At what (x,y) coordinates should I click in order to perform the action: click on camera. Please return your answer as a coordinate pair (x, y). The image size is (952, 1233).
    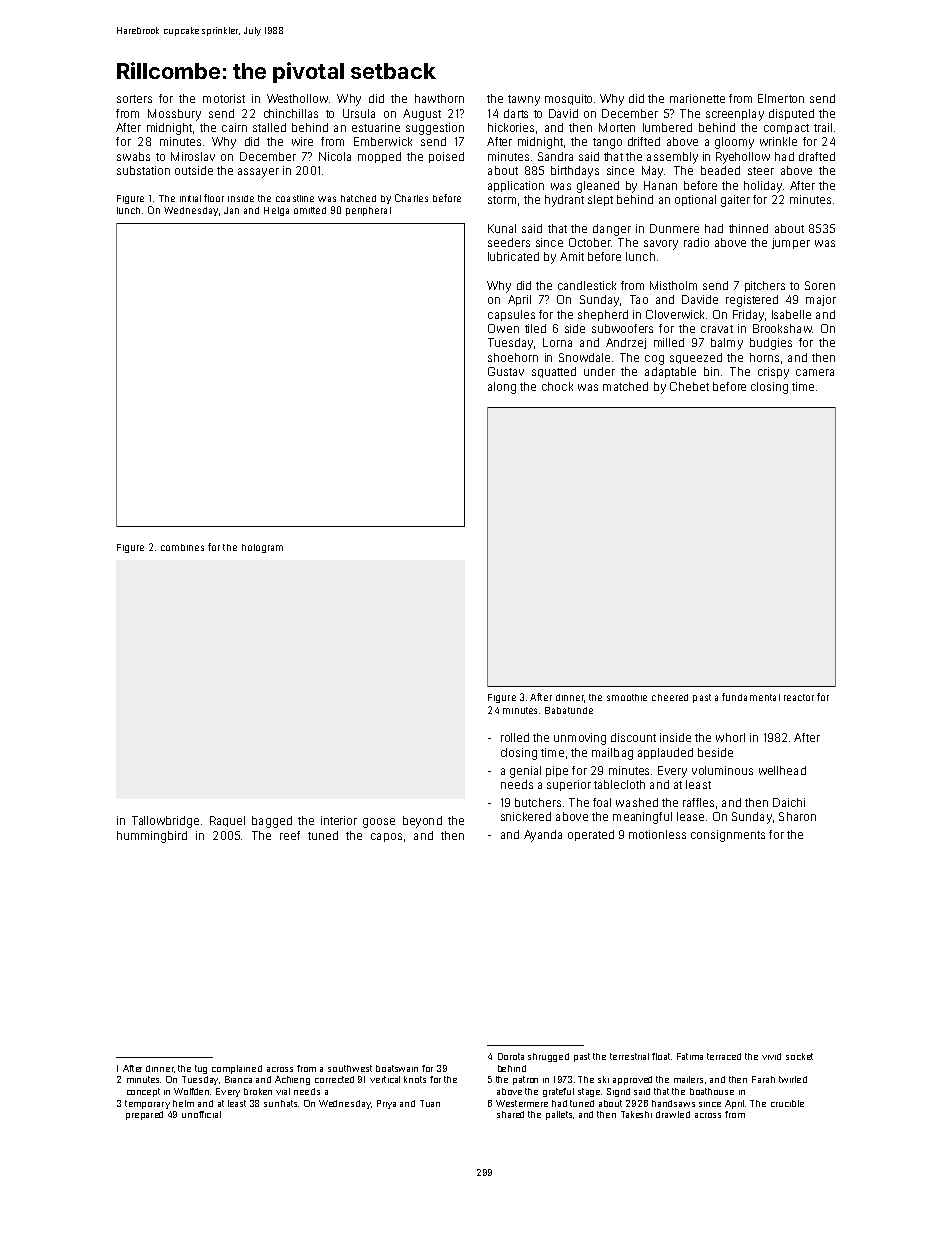
    Looking at the image, I should click on (815, 372).
